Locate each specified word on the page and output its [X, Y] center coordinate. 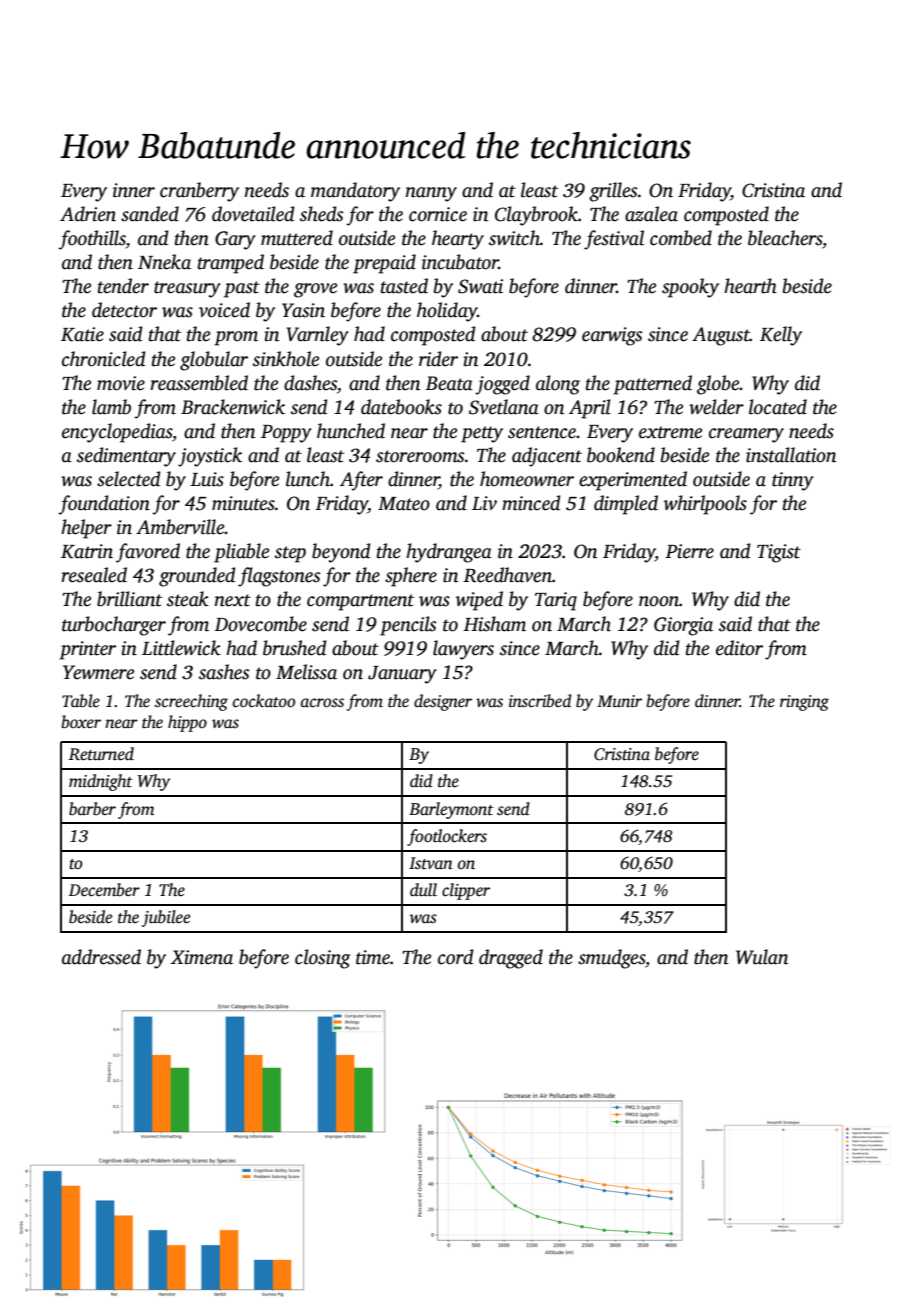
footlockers [447, 837]
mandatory [355, 192]
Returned [101, 754]
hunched [351, 431]
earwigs [612, 336]
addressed [101, 957]
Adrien [88, 214]
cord [456, 957]
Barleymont [451, 810]
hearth [750, 286]
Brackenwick [233, 407]
